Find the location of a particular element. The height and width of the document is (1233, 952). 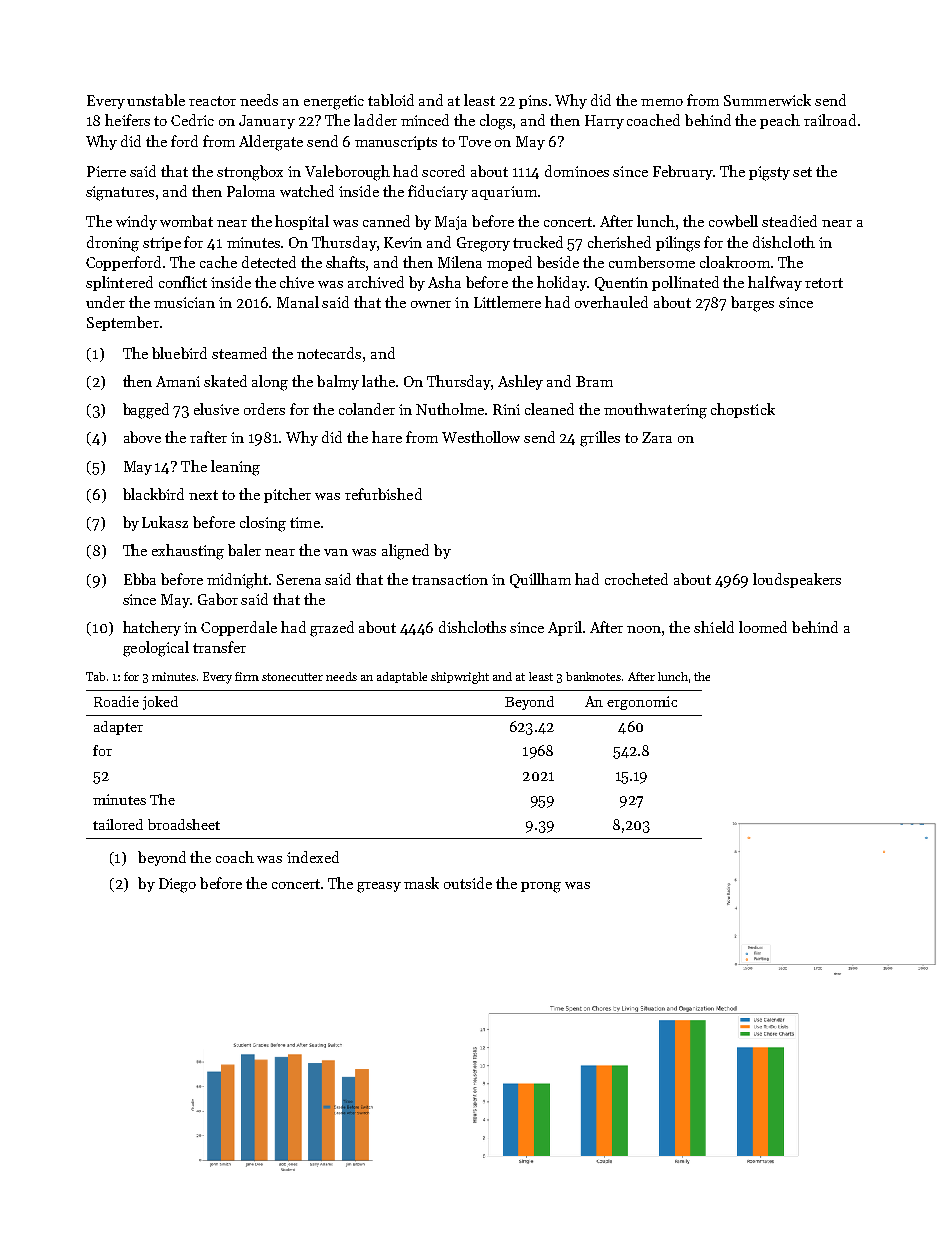

fiduciary is located at coordinates (438, 192).
